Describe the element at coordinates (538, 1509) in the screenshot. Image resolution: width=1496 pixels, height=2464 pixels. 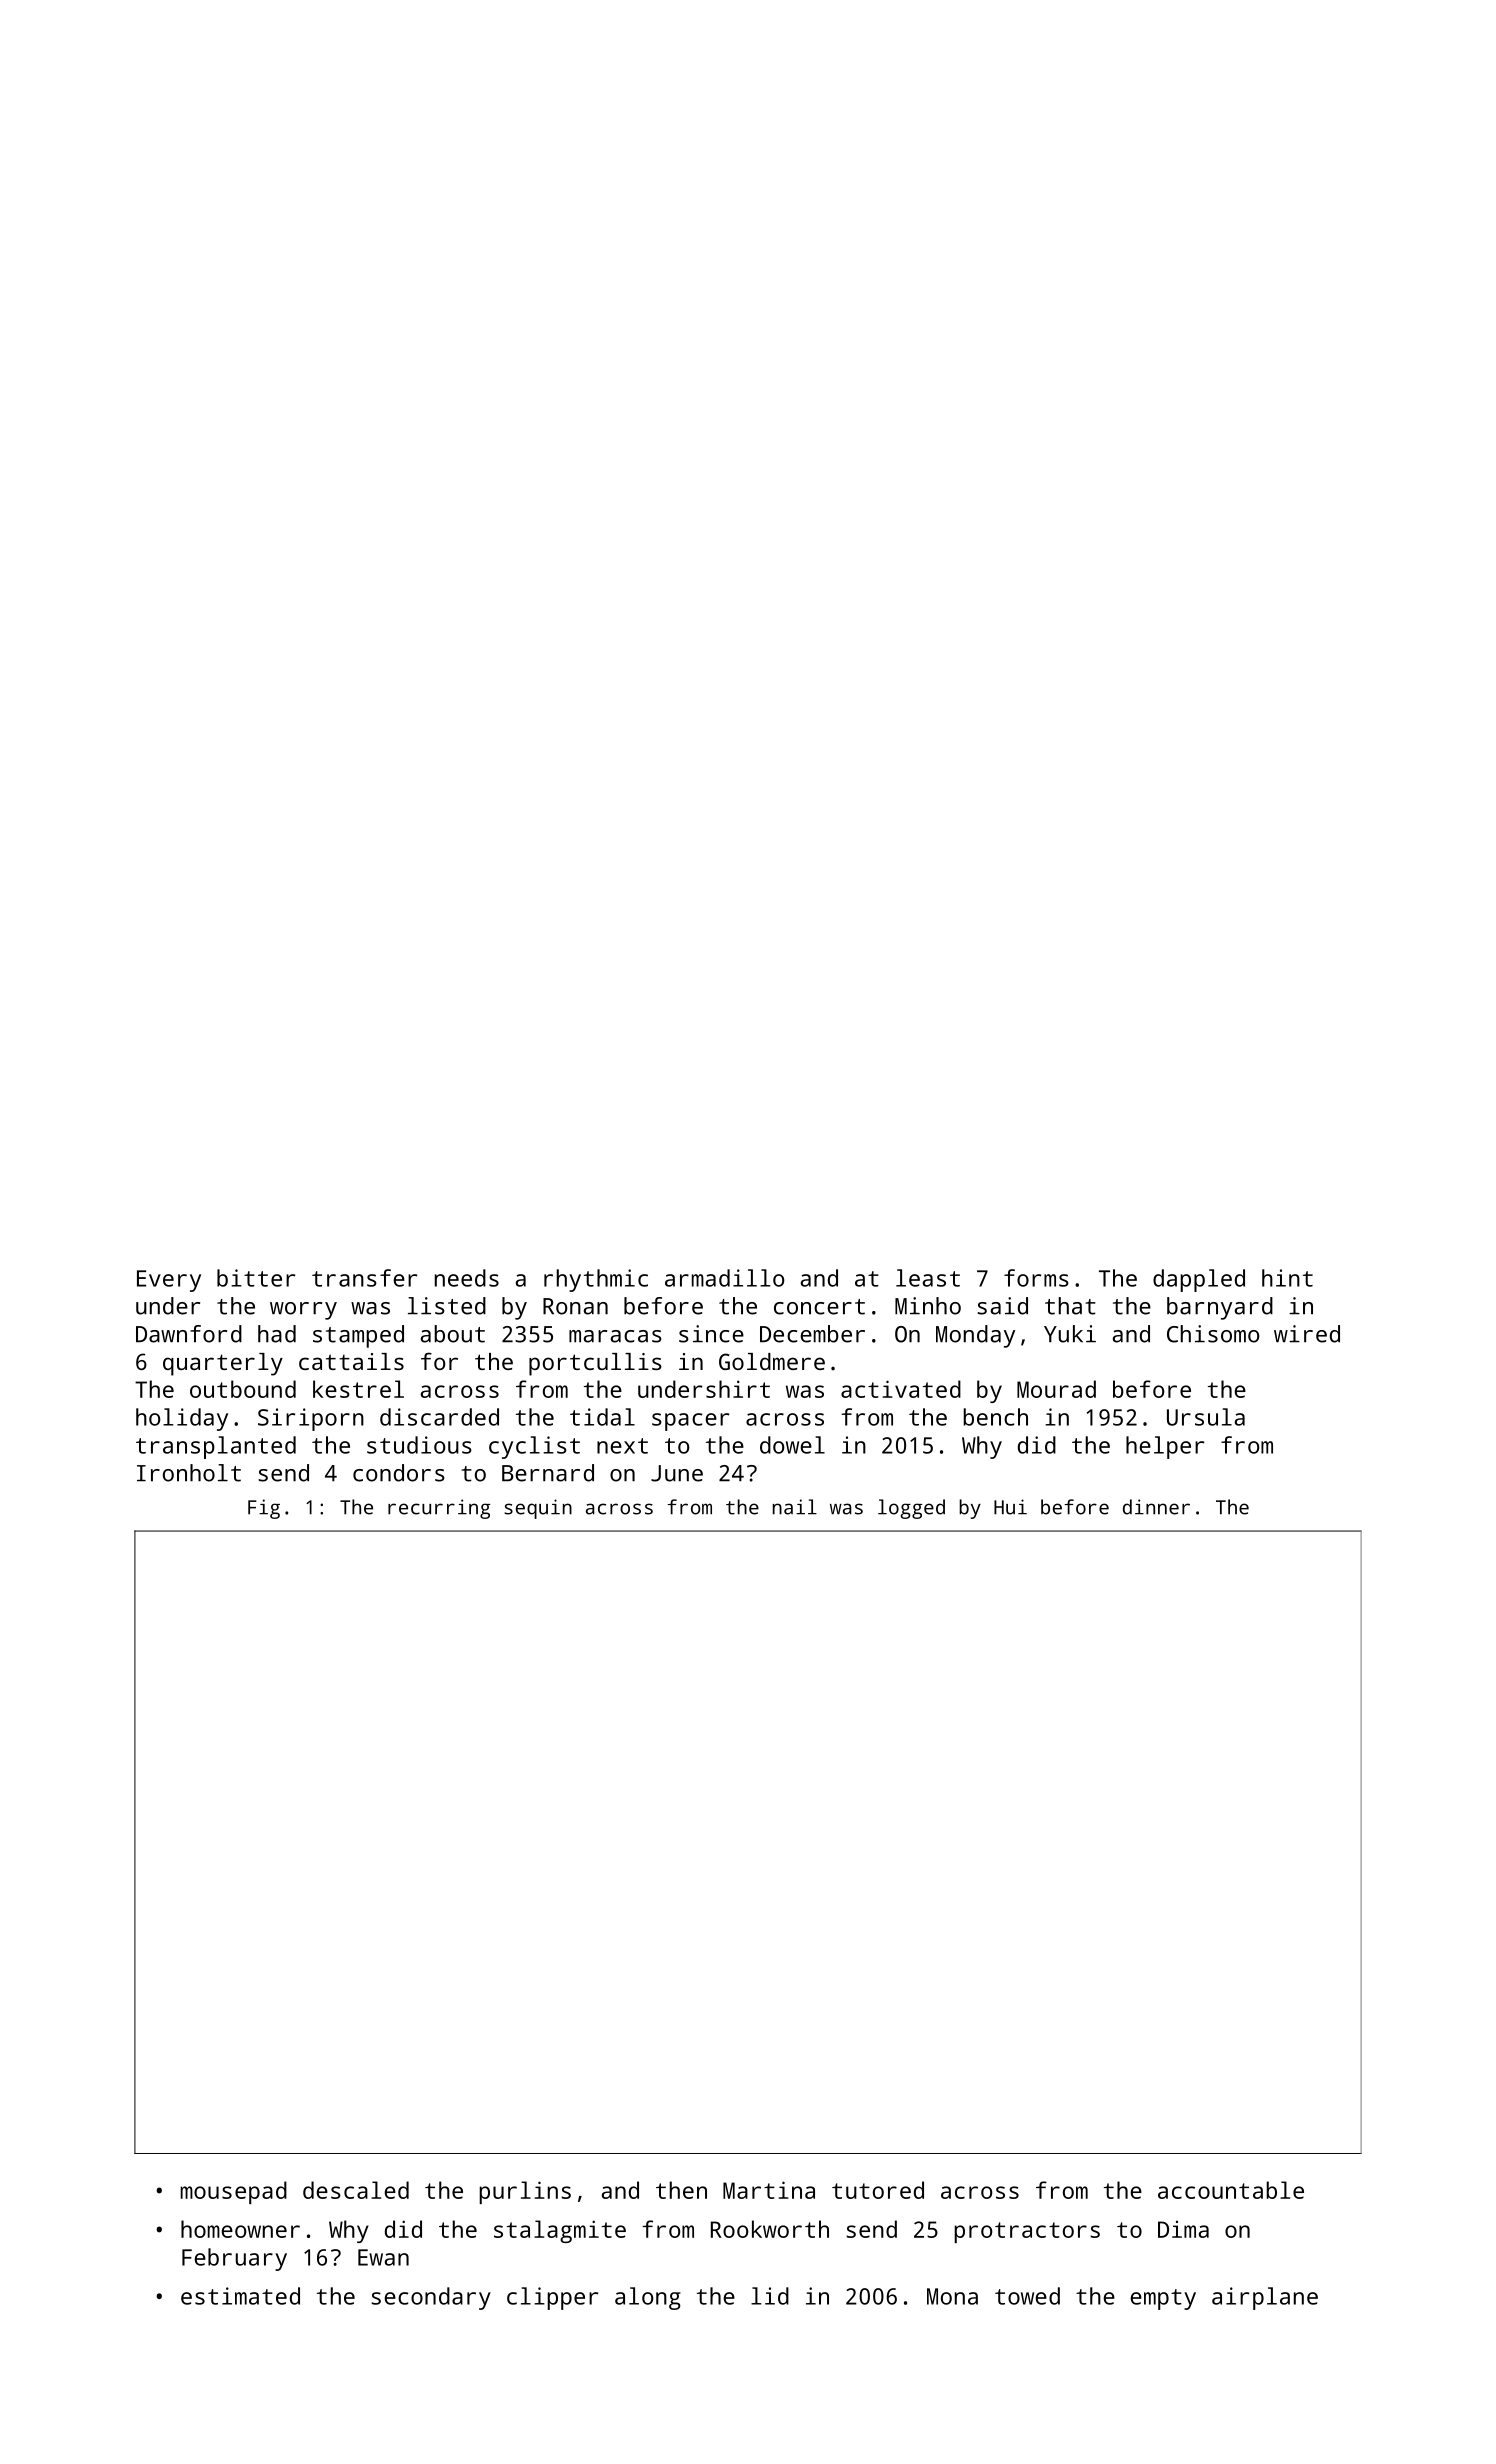
I see `sequin` at that location.
